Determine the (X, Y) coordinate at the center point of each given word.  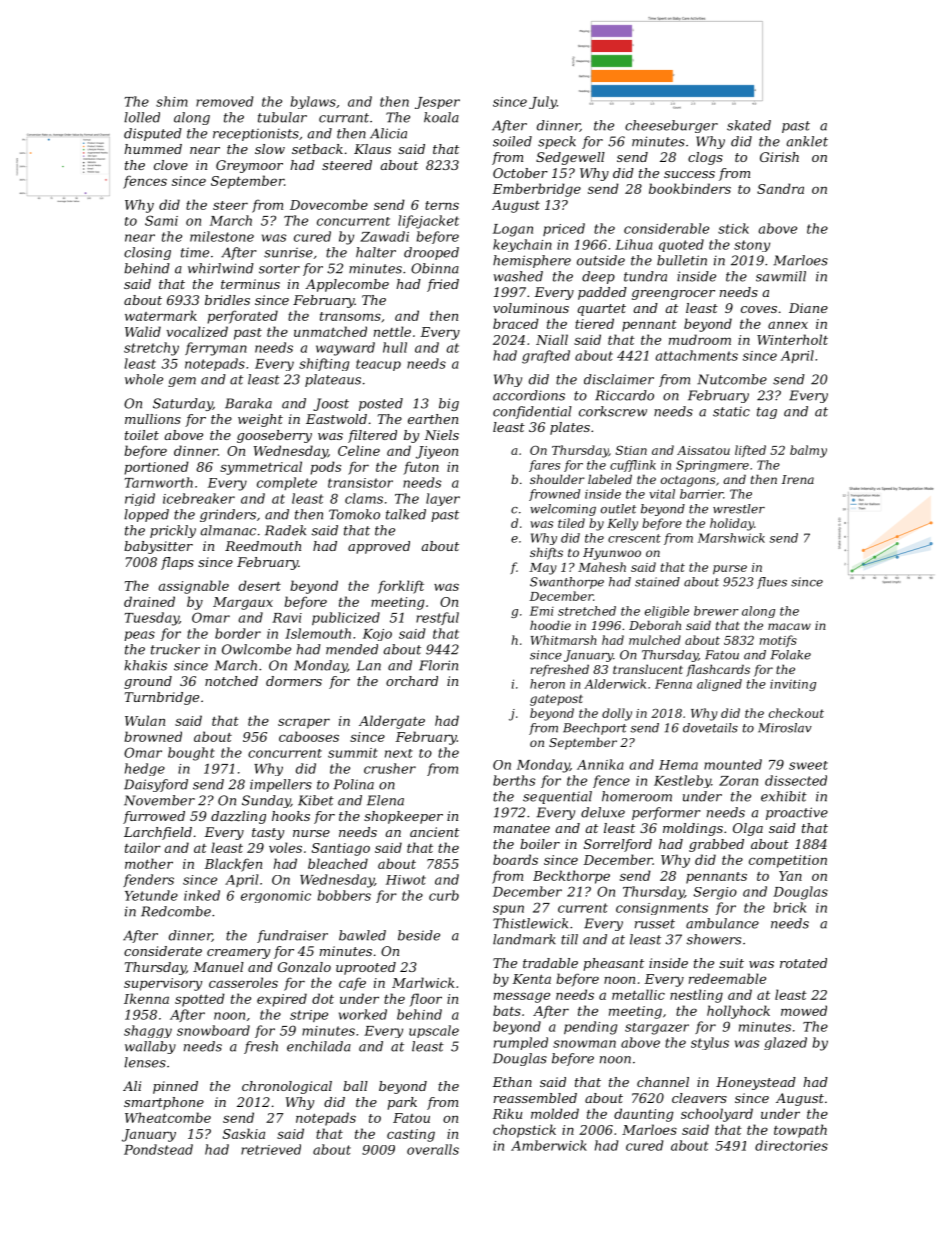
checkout (796, 713)
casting (411, 1135)
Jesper (437, 103)
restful (437, 618)
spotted (200, 1000)
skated (749, 125)
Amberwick (549, 1145)
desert (260, 585)
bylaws (313, 102)
